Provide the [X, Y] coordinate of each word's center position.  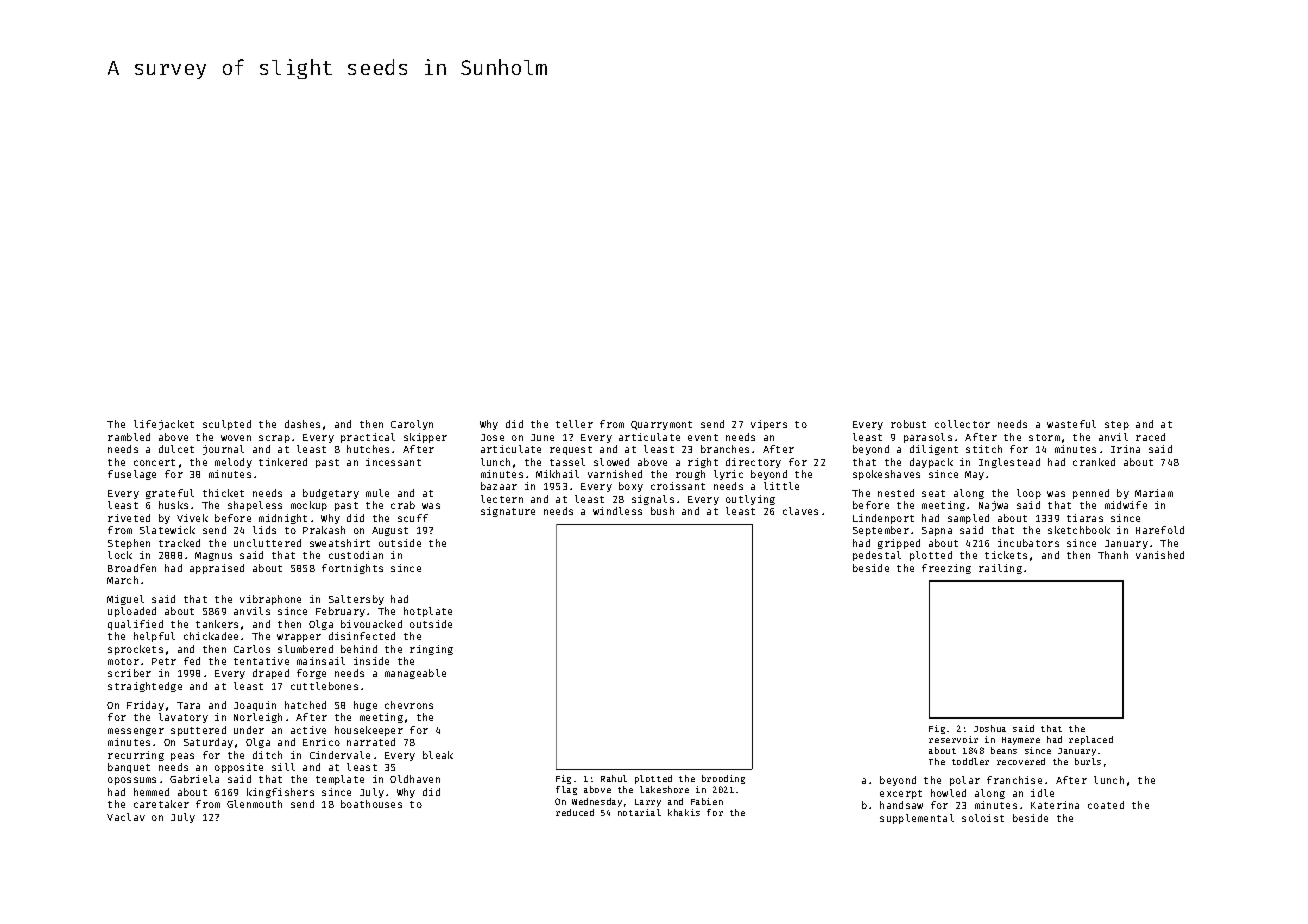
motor [123, 661]
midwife [1126, 505]
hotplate [428, 612]
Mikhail [557, 474]
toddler [970, 761]
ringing [431, 650]
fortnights [352, 569]
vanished [1160, 555]
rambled [129, 437]
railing [1000, 569]
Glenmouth [254, 804]
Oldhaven [415, 779]
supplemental [917, 819]
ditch [267, 755]
